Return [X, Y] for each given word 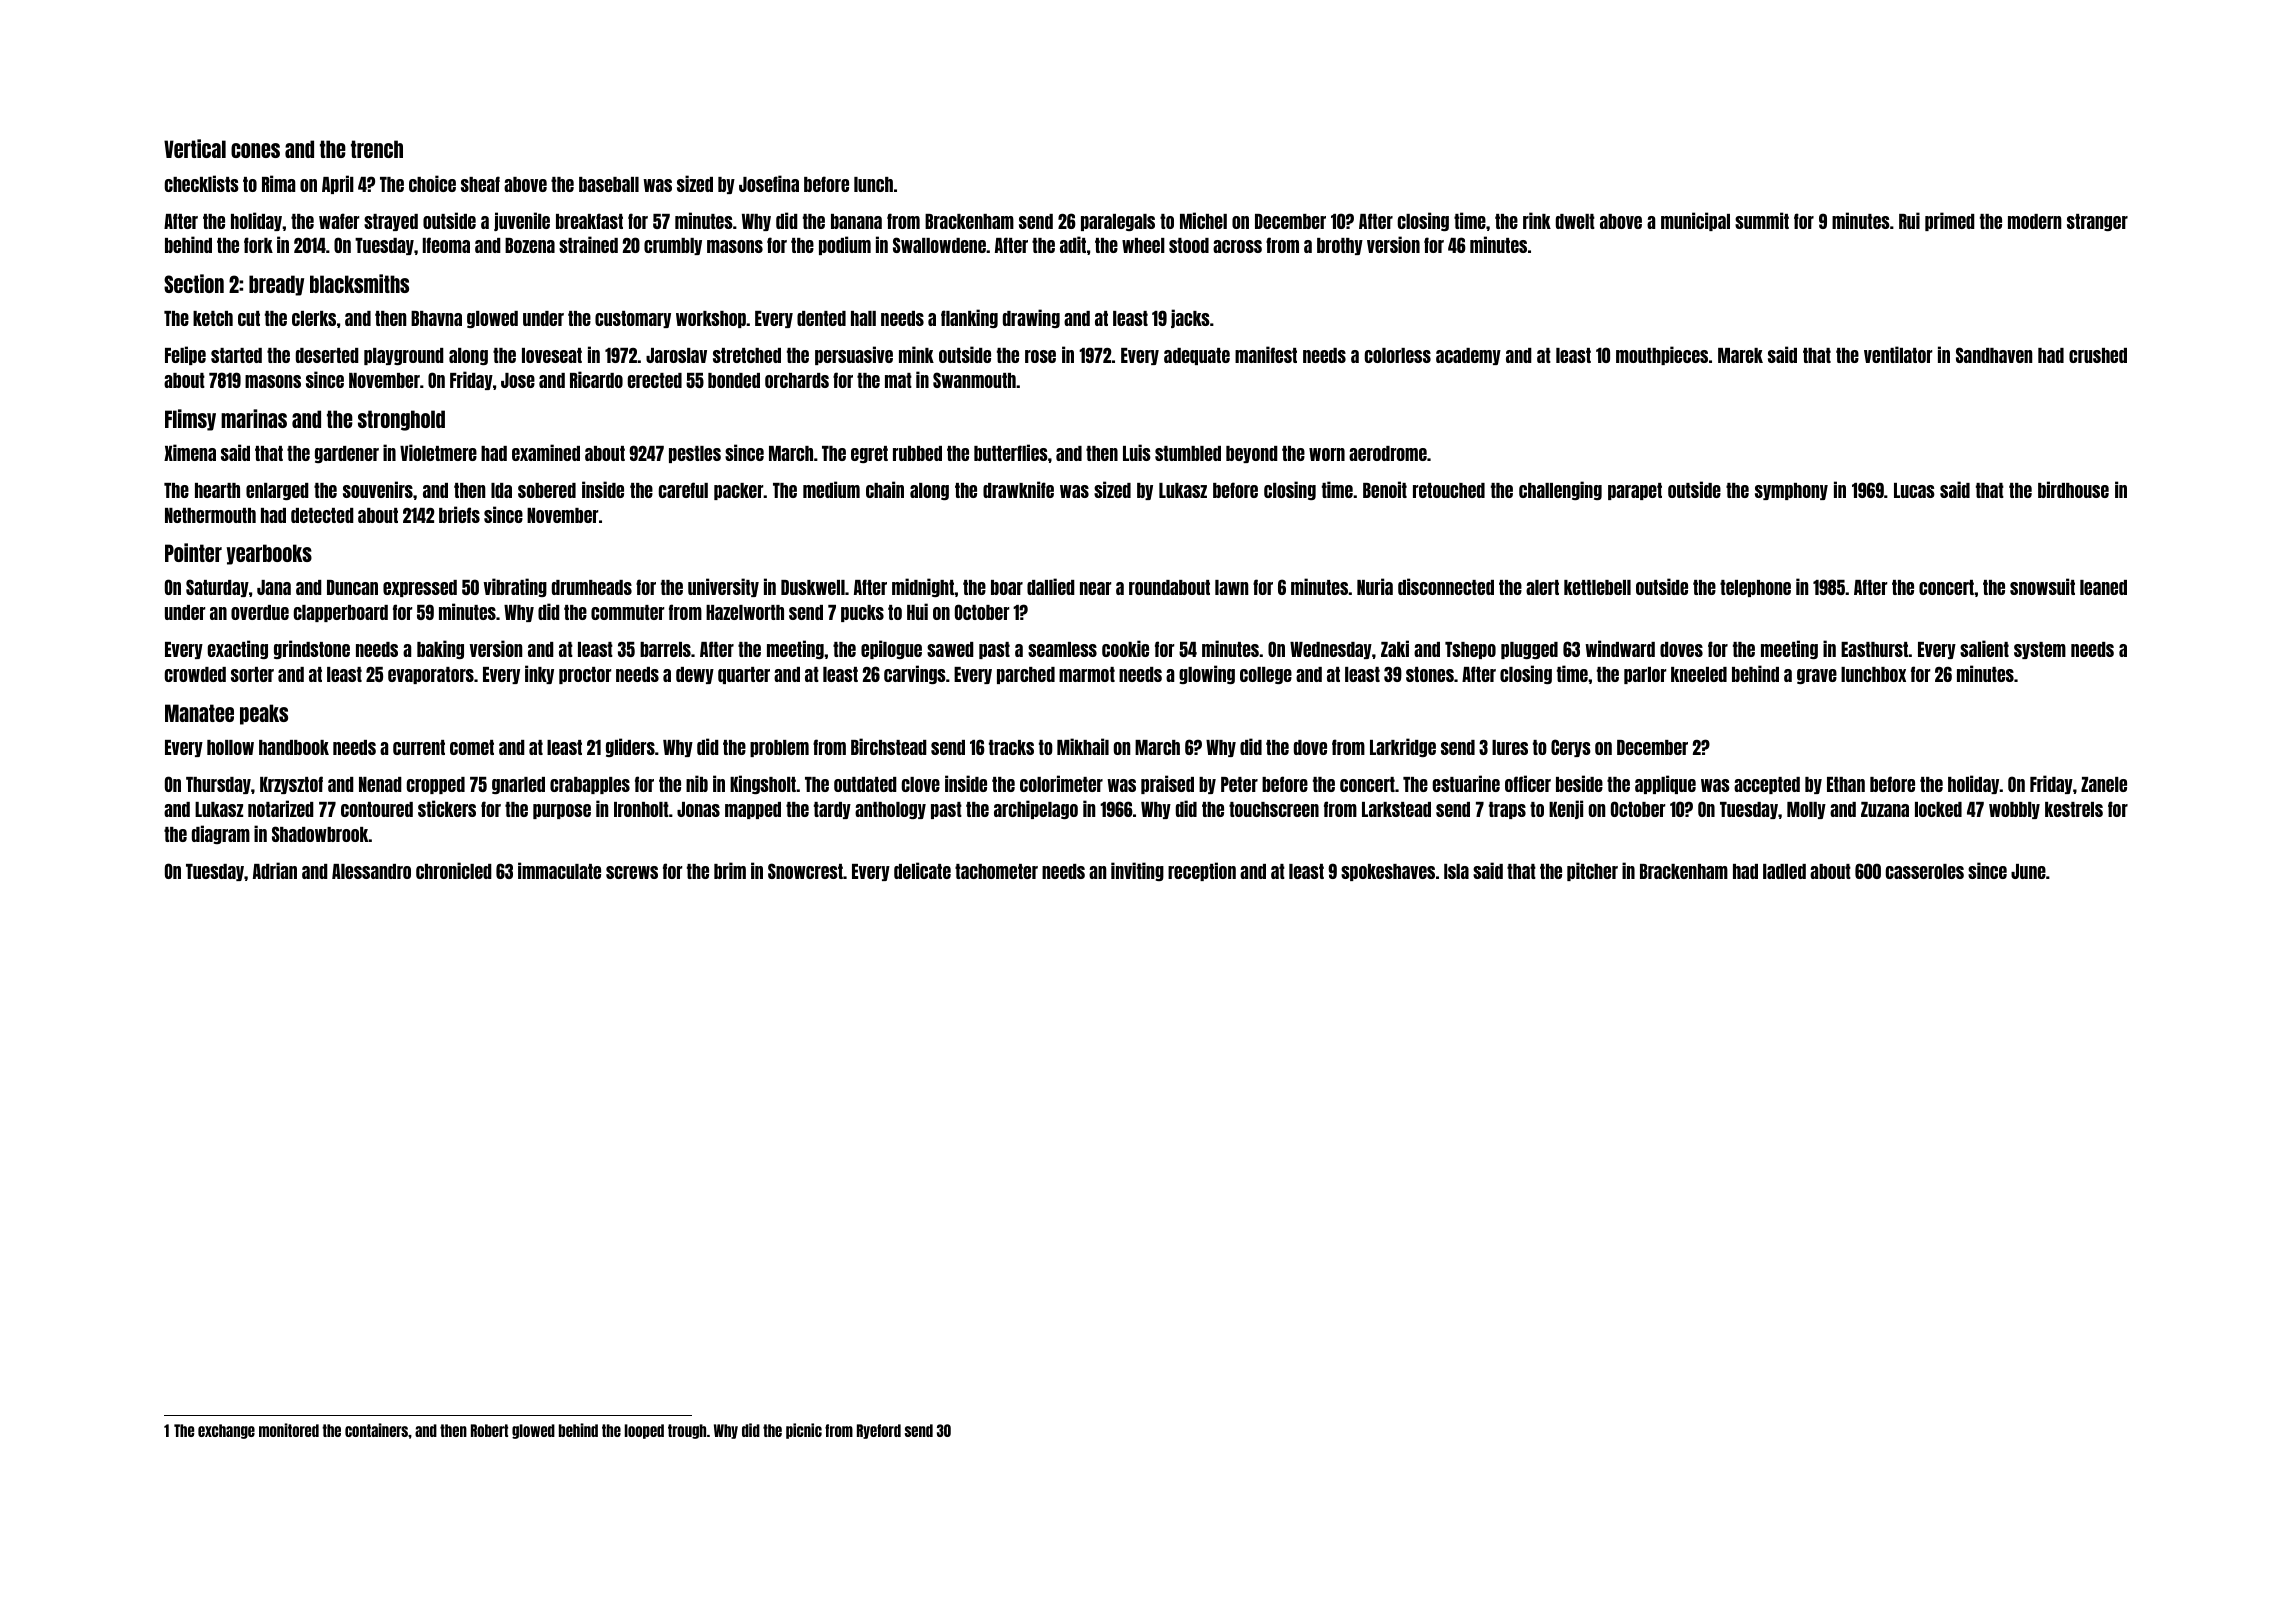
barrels [665, 649]
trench [377, 149]
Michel [1203, 220]
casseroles [1925, 871]
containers [377, 1430]
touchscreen [1274, 809]
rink [1537, 220]
